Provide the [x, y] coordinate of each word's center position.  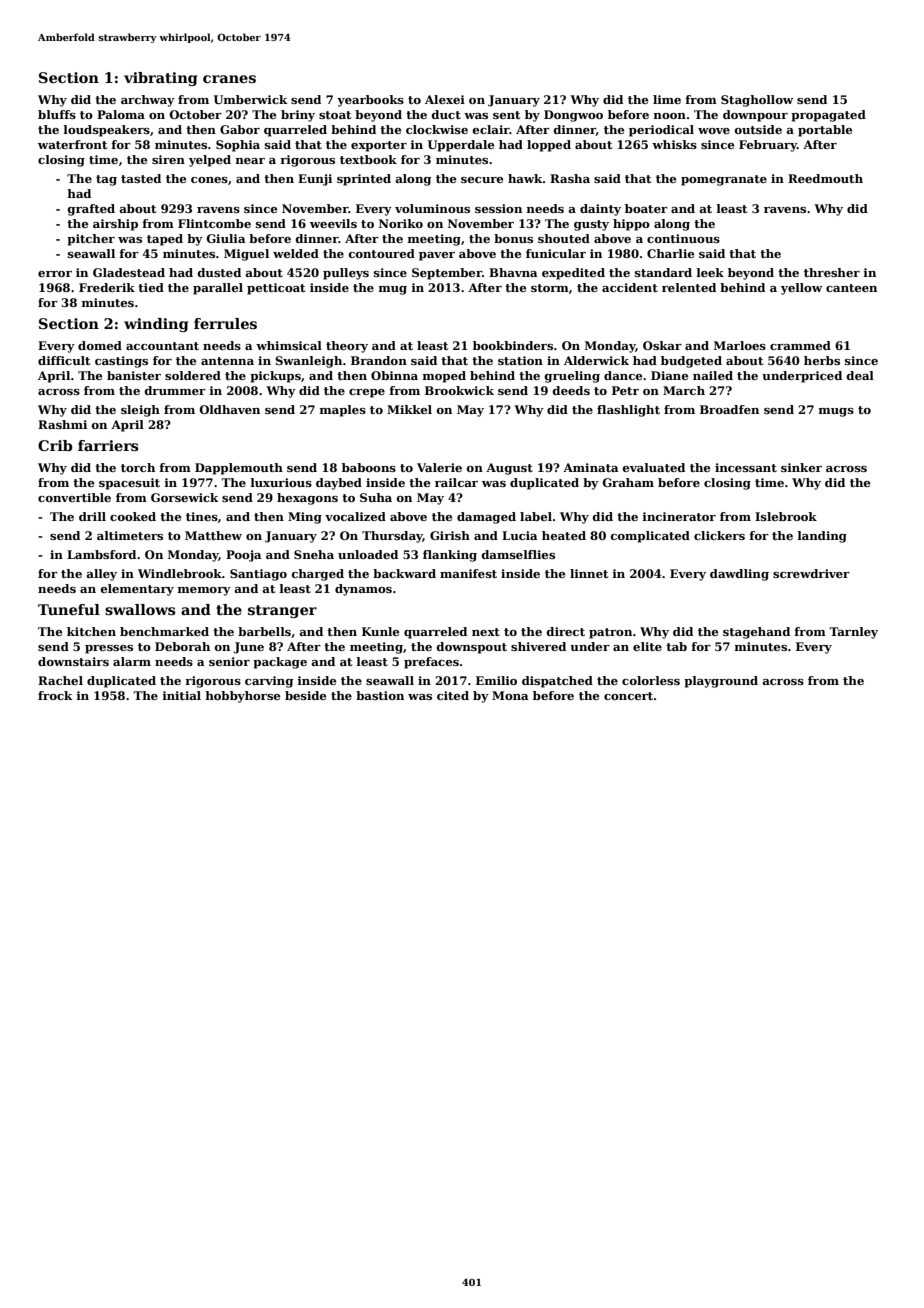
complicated [650, 537]
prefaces [431, 663]
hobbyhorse [242, 697]
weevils [333, 223]
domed [100, 345]
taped [165, 240]
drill [92, 516]
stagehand [756, 633]
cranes [229, 79]
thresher [832, 272]
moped [444, 377]
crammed [800, 345]
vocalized [355, 516]
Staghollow [757, 101]
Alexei [445, 99]
